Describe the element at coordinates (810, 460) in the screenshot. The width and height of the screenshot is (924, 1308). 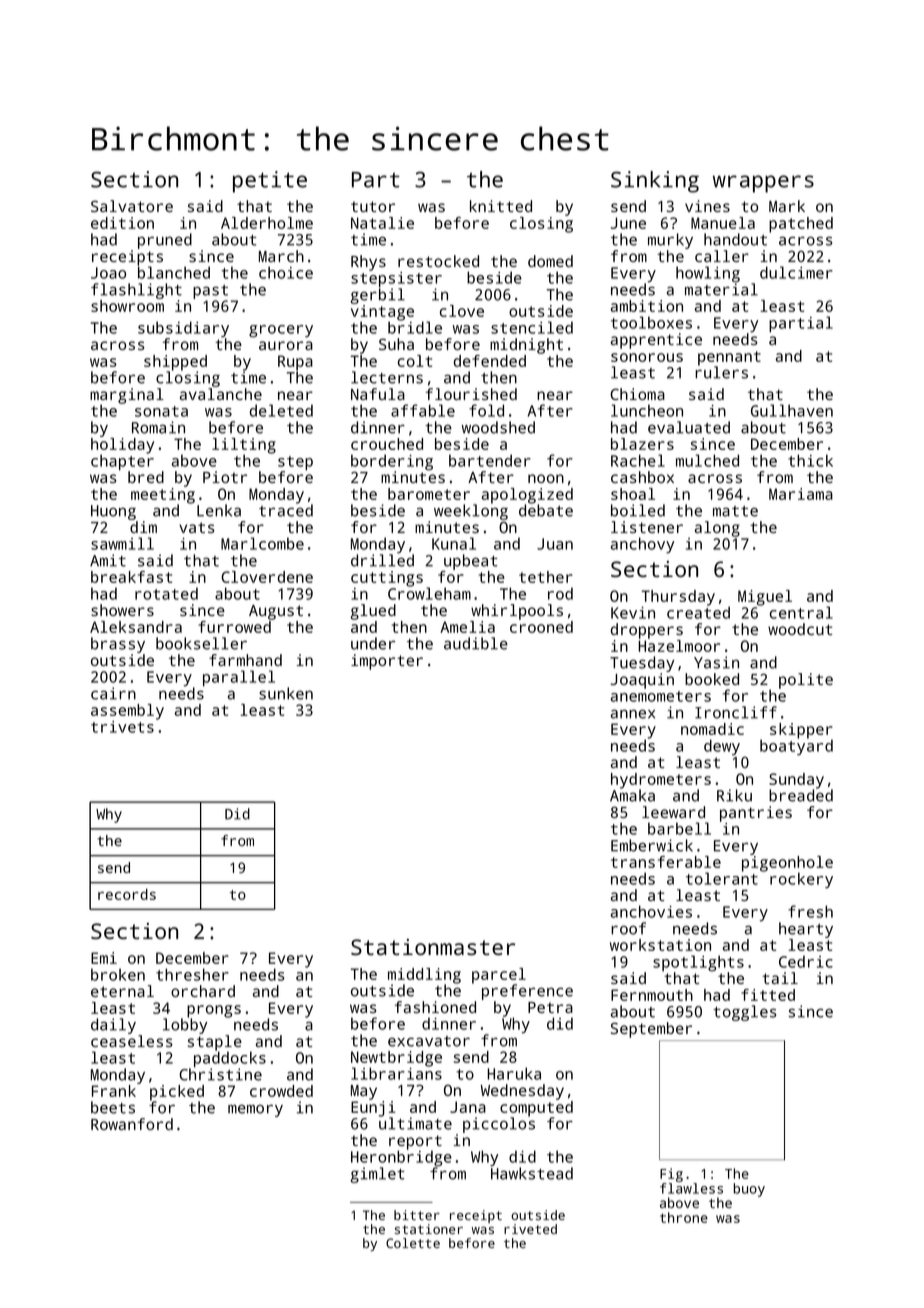
I see `thick` at that location.
